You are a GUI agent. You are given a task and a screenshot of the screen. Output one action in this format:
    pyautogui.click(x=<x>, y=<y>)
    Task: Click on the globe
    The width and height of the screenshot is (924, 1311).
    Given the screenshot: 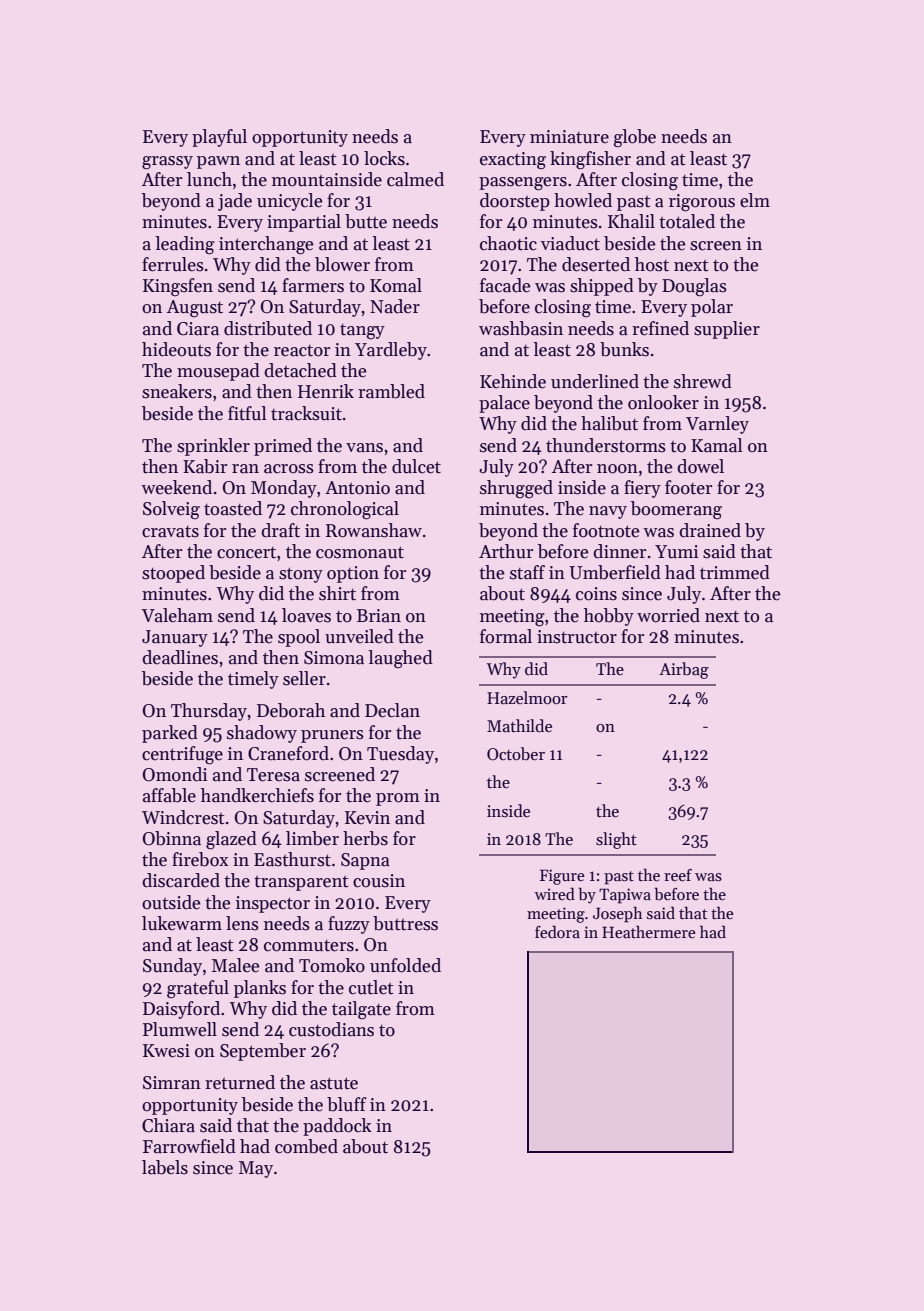 What is the action you would take?
    pyautogui.click(x=635, y=138)
